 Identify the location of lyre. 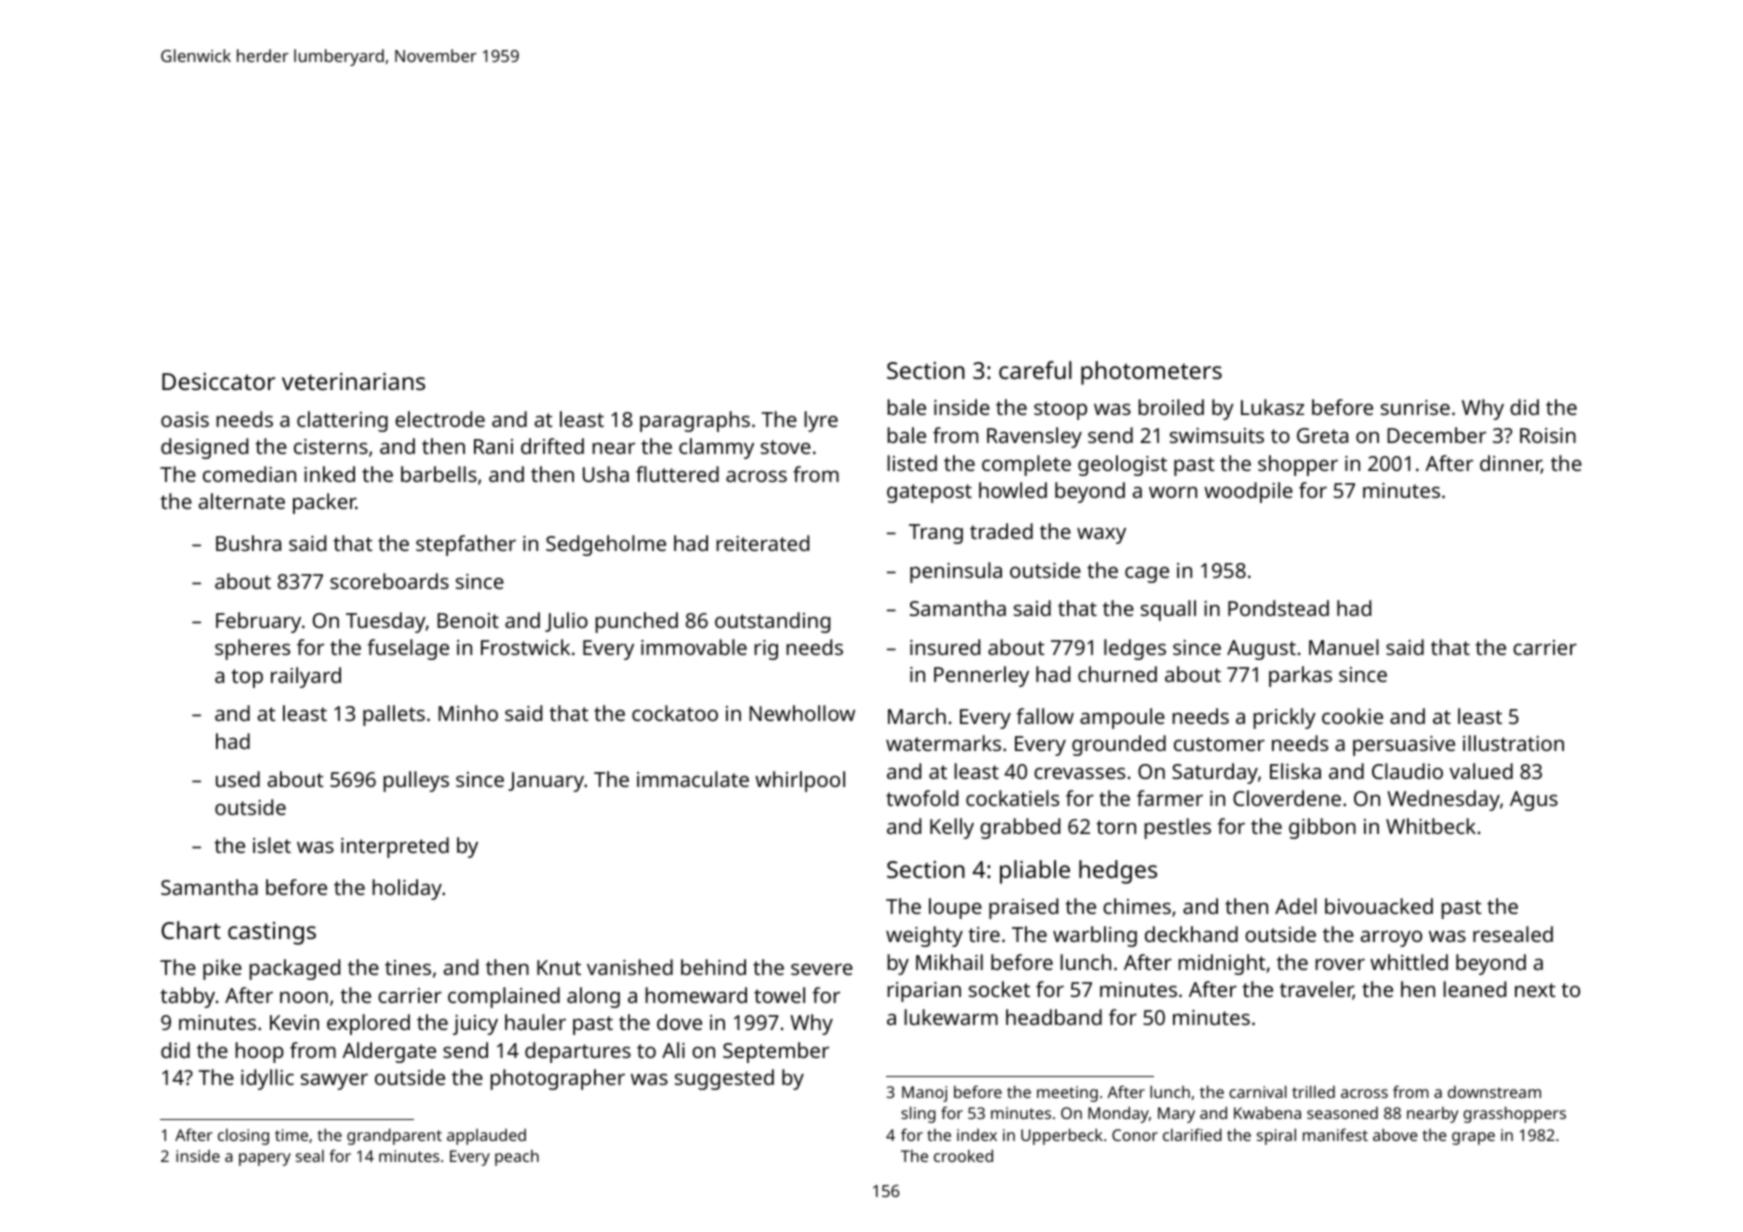
(821, 421).
